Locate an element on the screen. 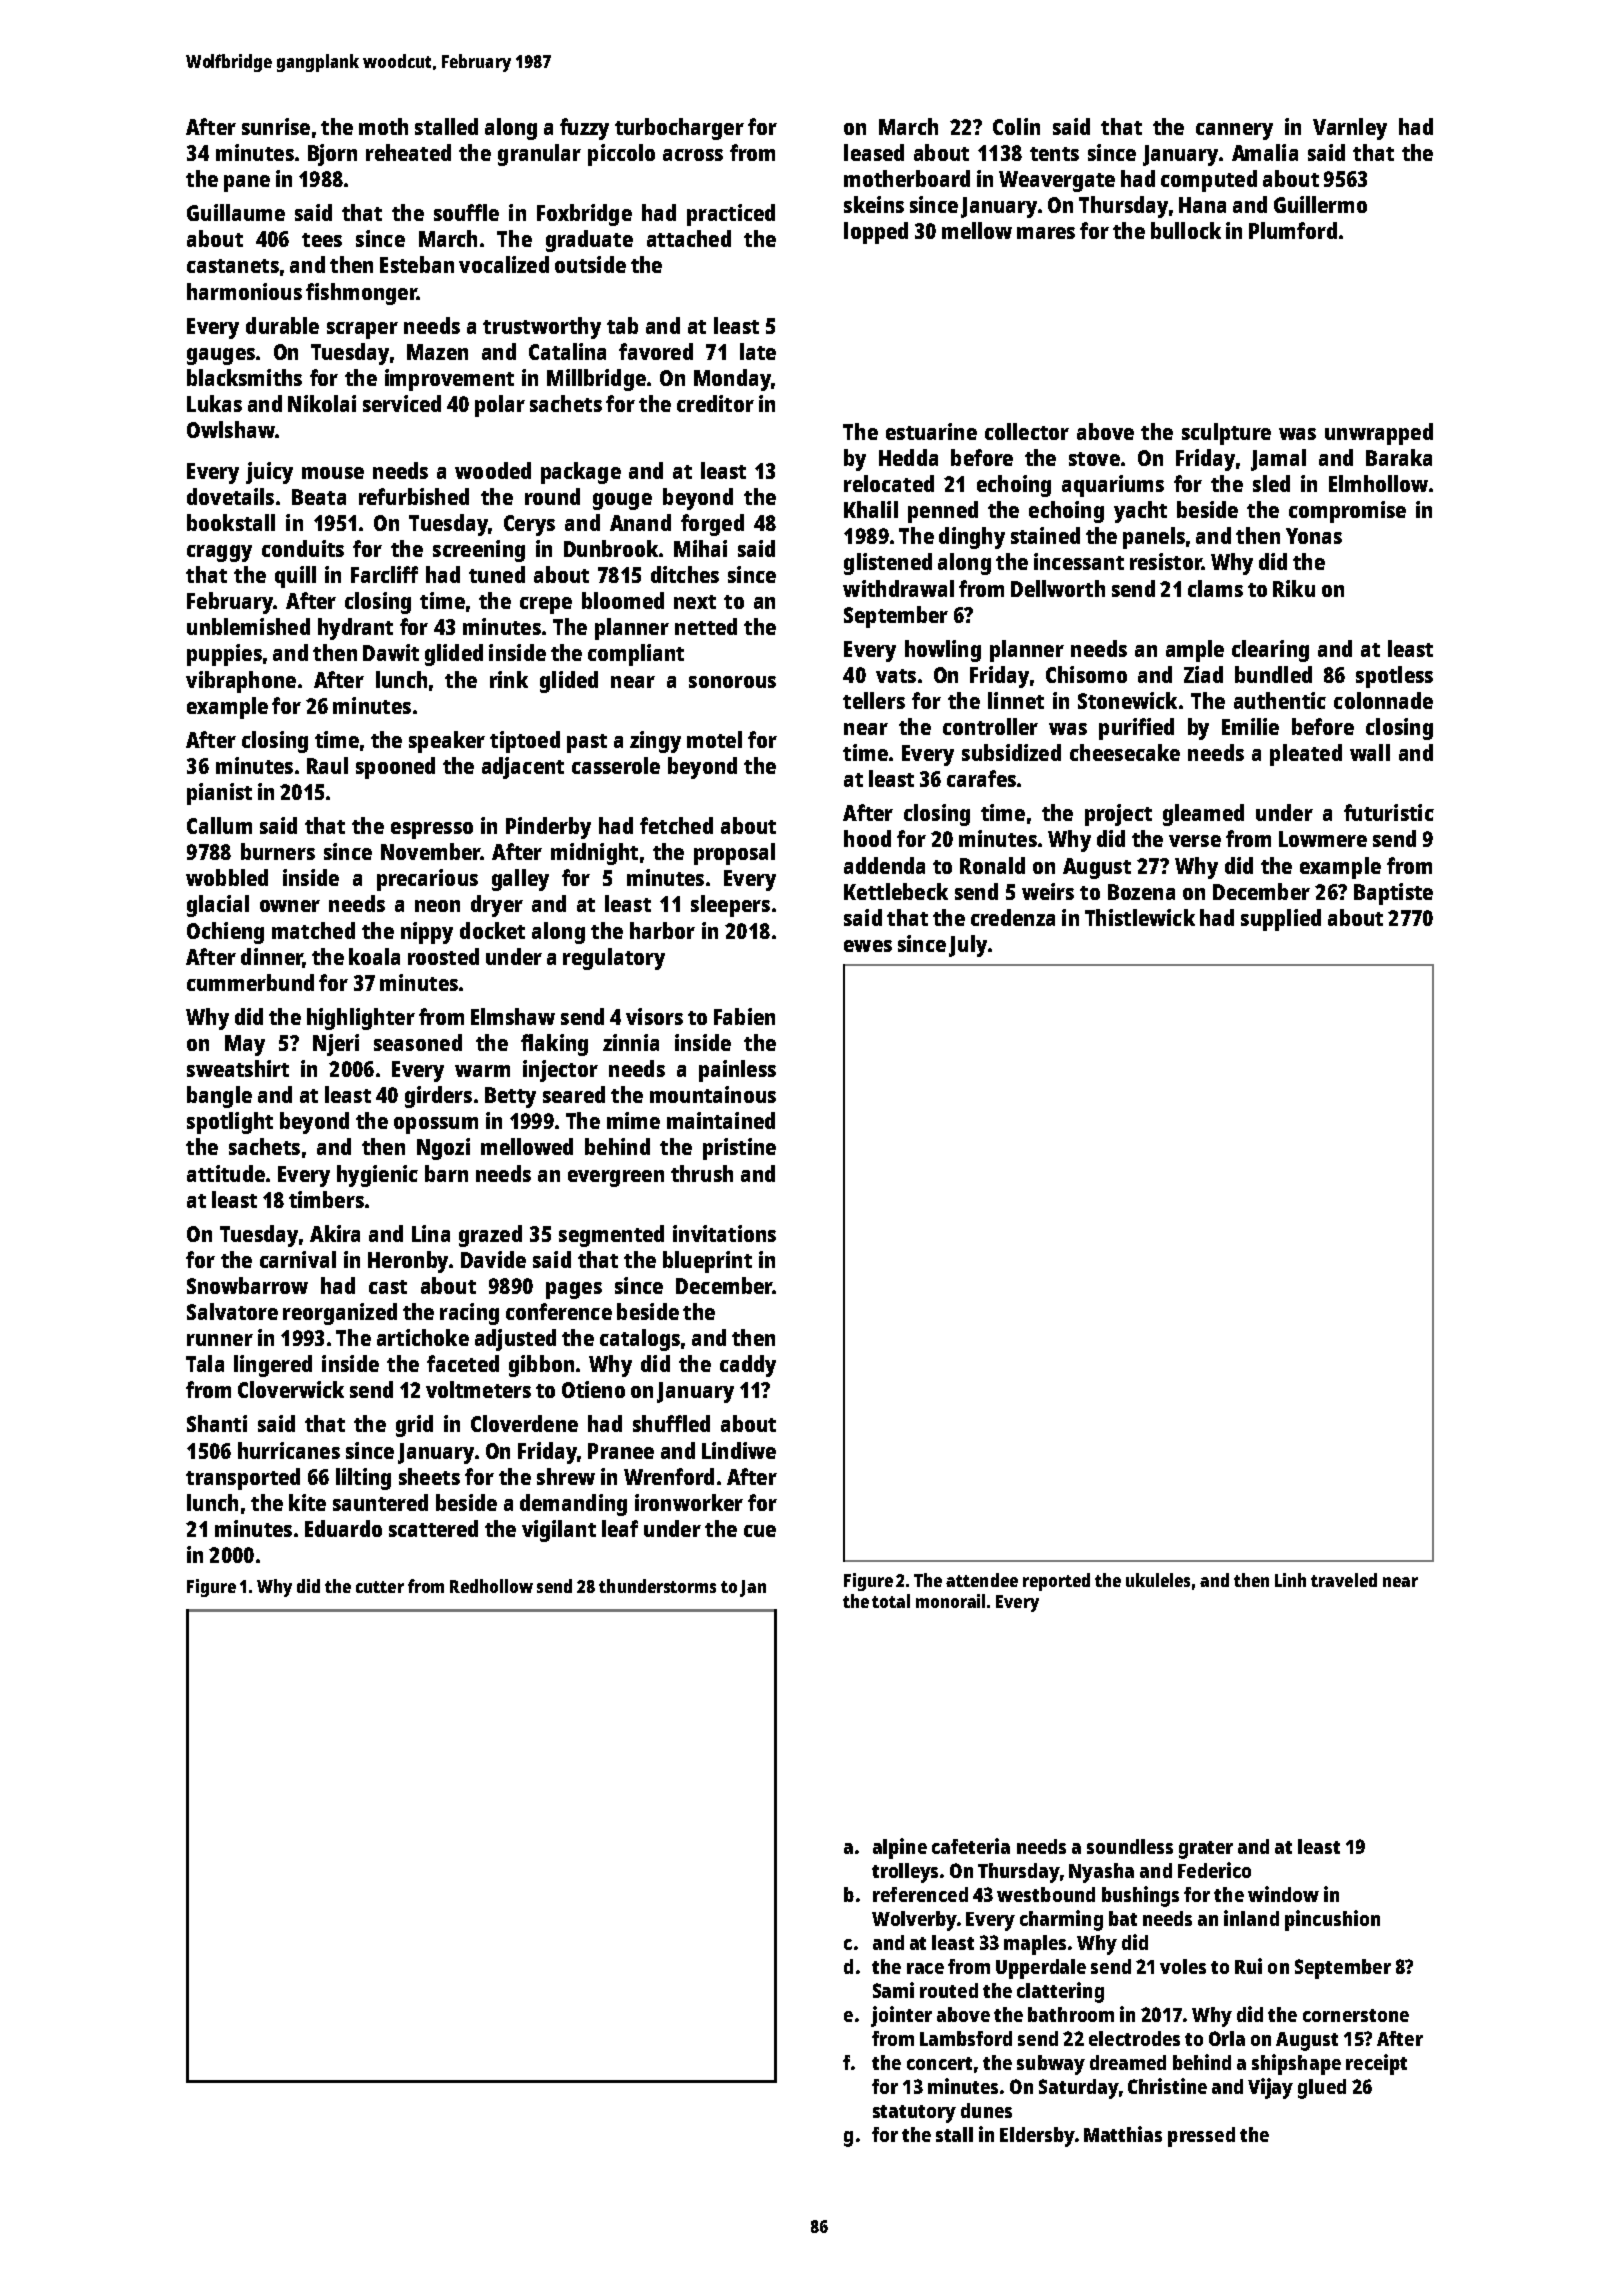  tellers is located at coordinates (874, 700).
